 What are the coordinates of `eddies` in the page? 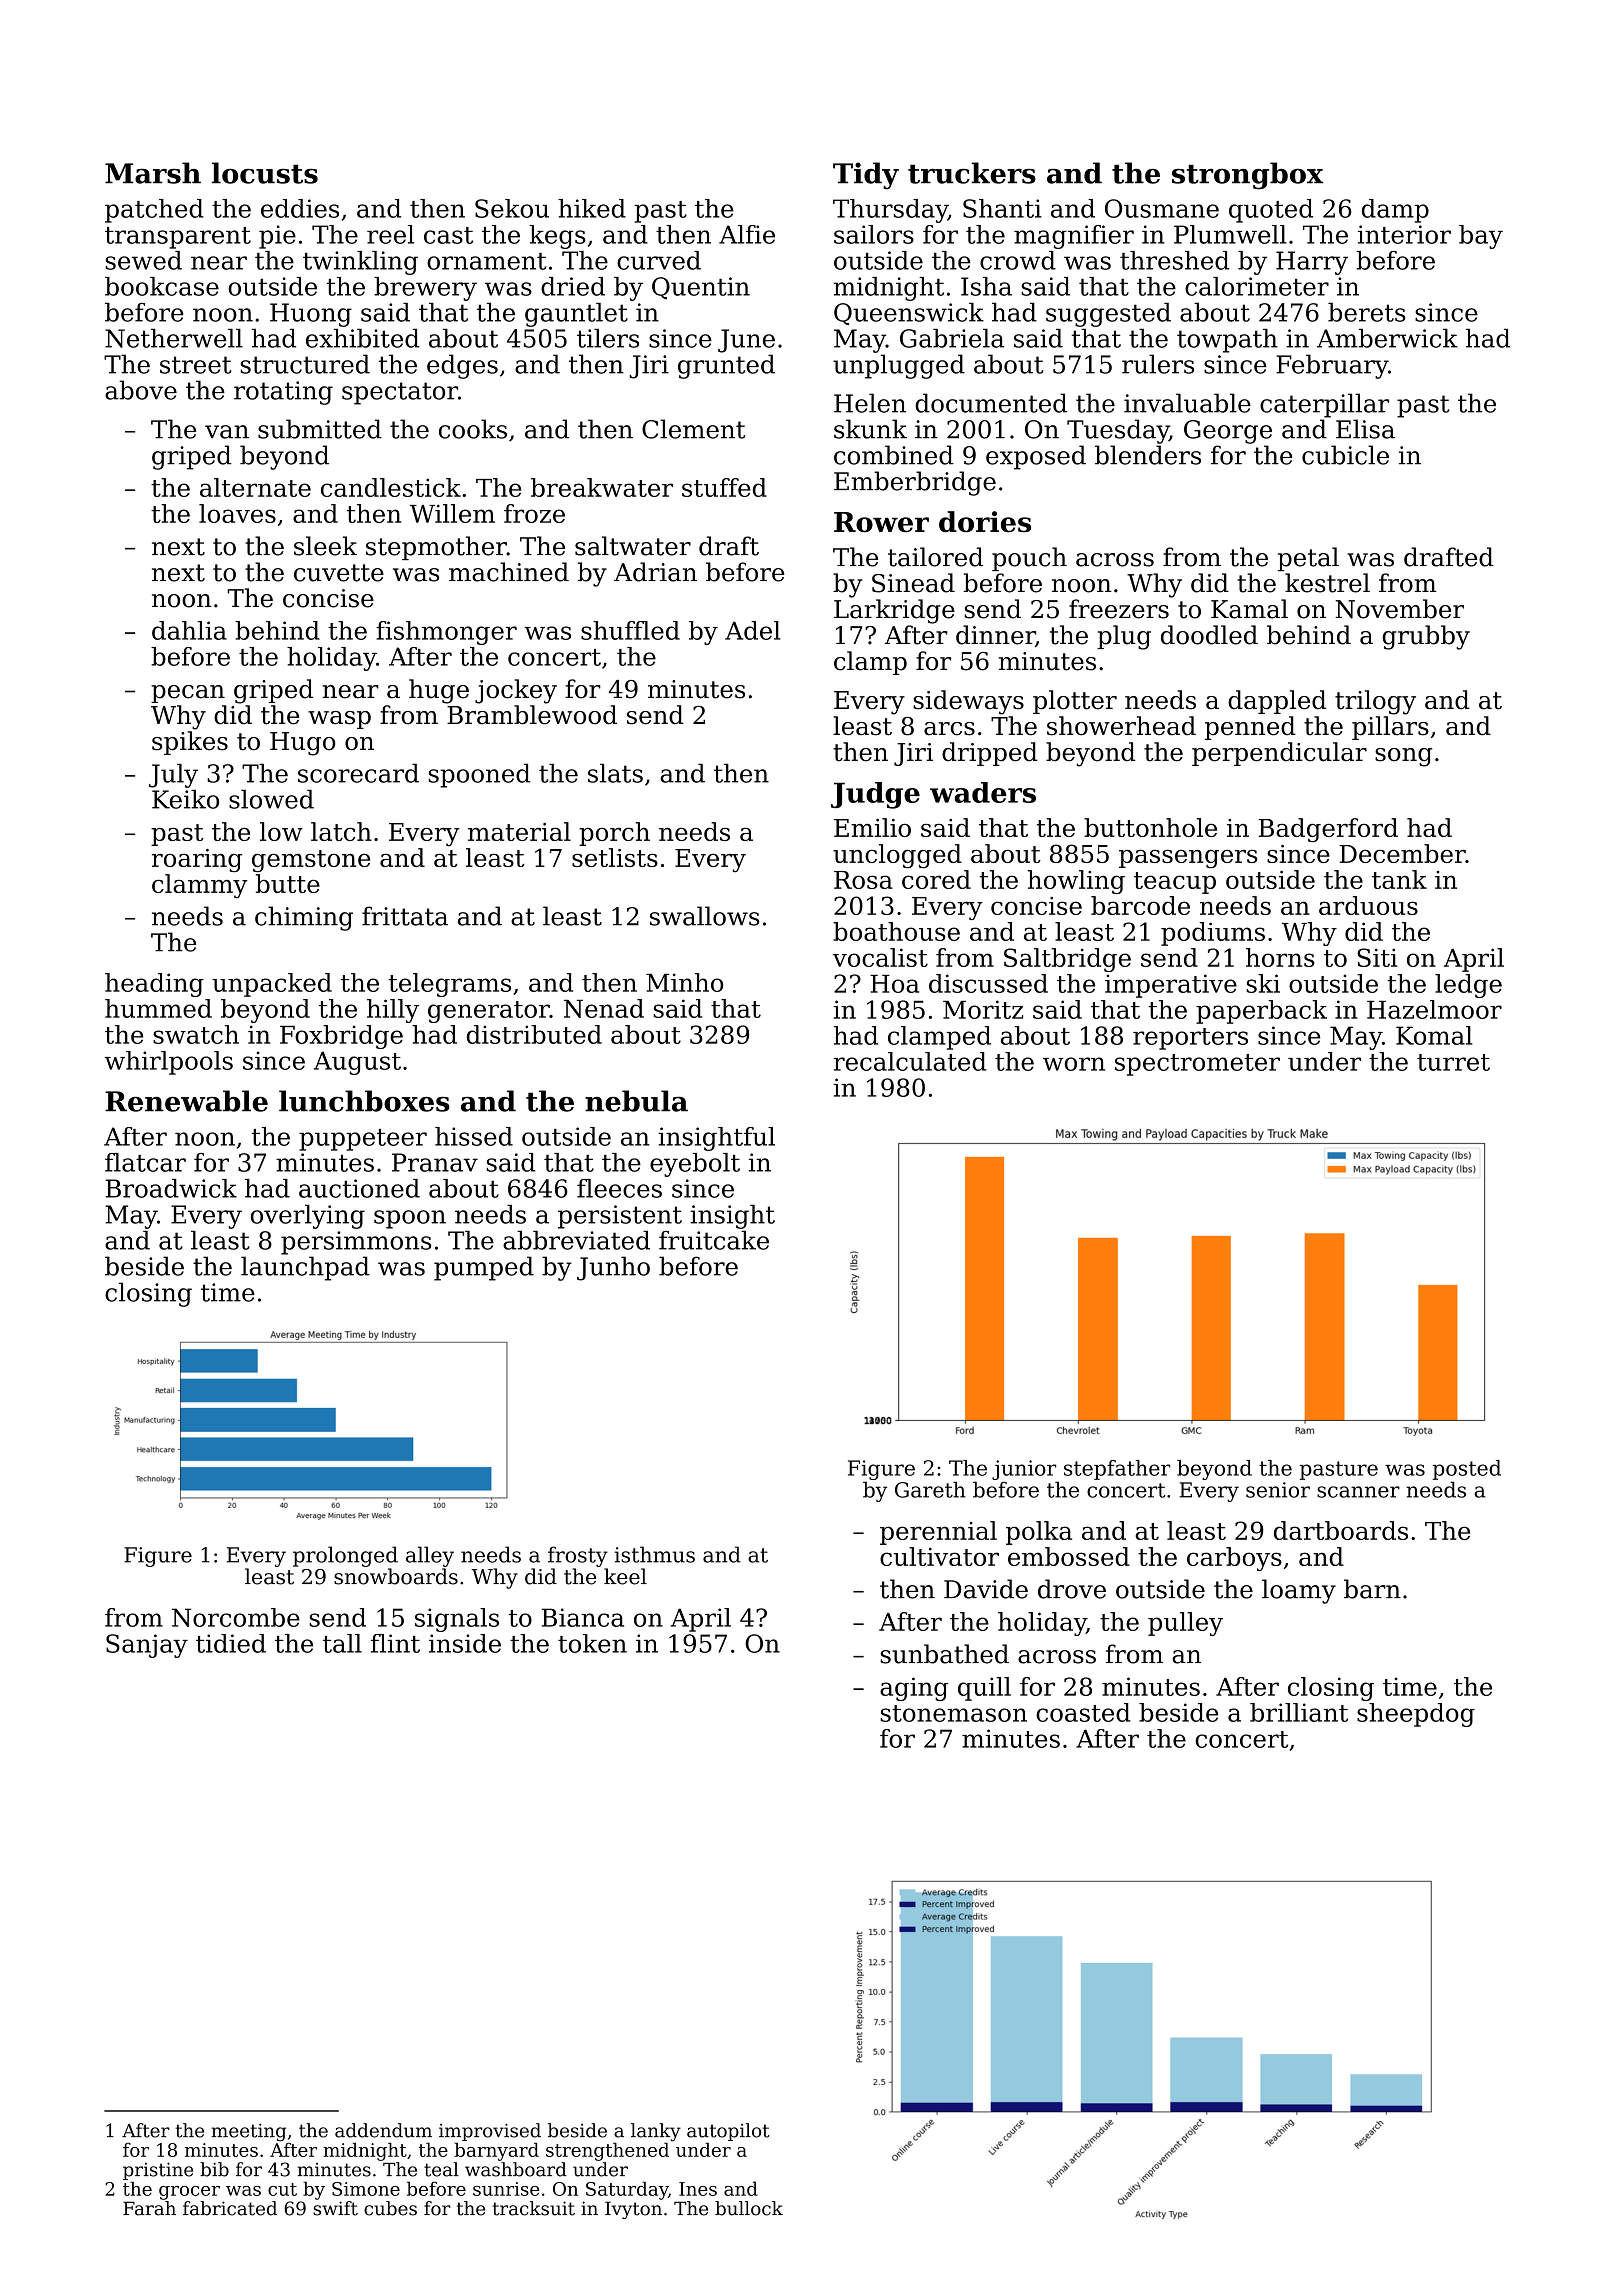 It's located at (300, 208).
